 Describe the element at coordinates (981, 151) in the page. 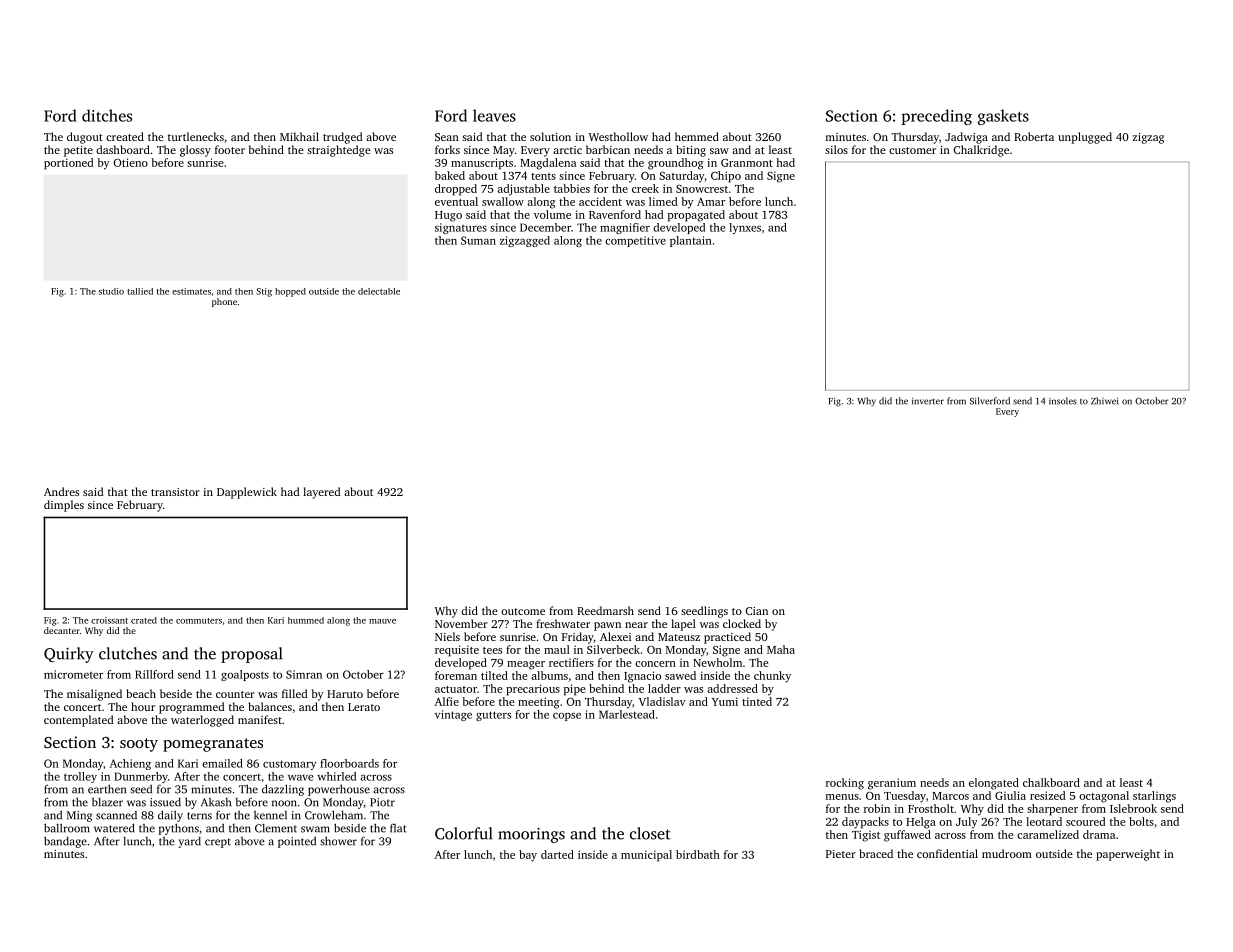

I see `Chalkridge` at that location.
